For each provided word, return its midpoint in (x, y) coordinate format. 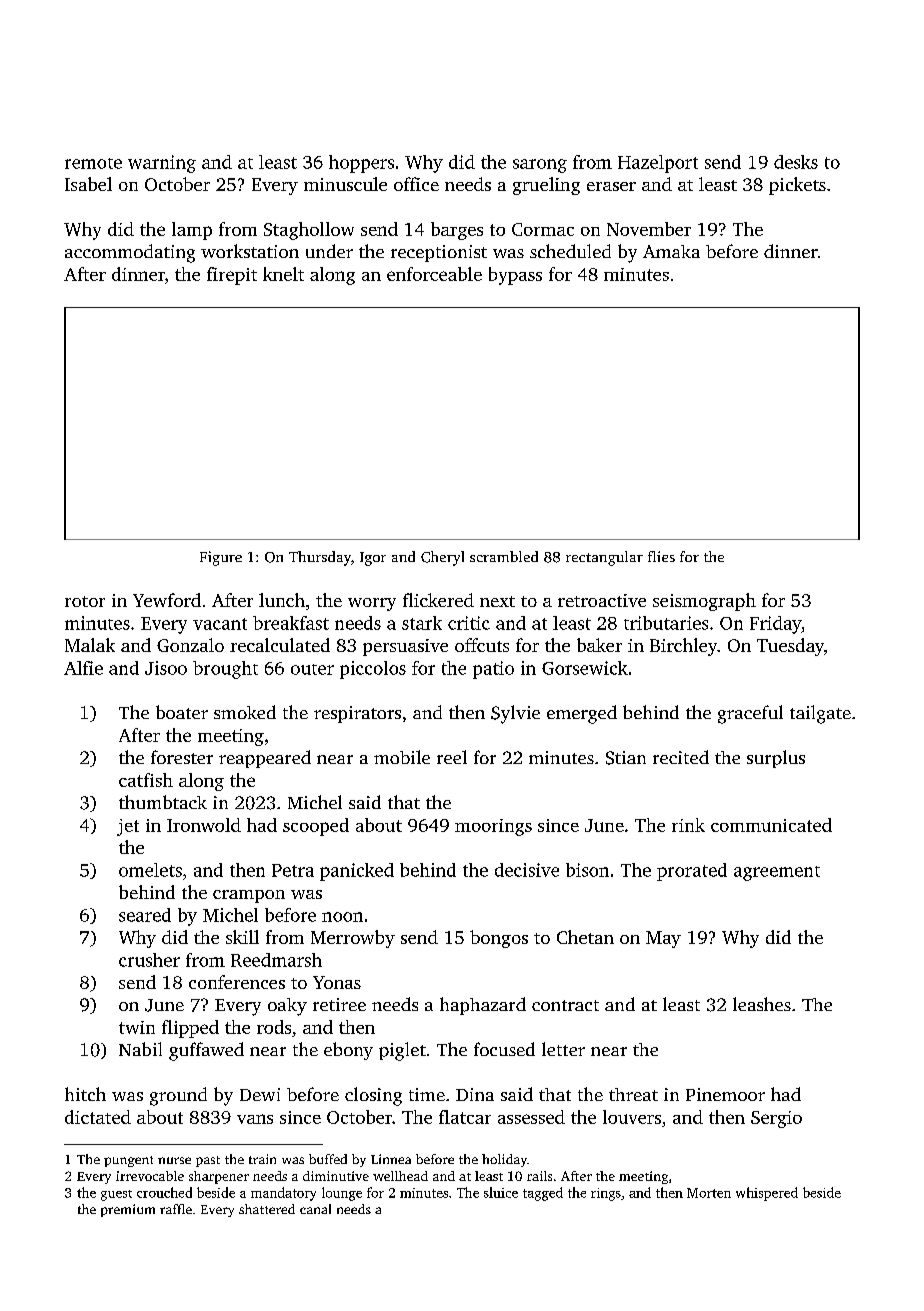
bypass (515, 276)
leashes (762, 1004)
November (649, 229)
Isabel (88, 184)
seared (145, 915)
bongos (499, 939)
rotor (85, 601)
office (416, 184)
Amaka (671, 251)
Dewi (260, 1094)
